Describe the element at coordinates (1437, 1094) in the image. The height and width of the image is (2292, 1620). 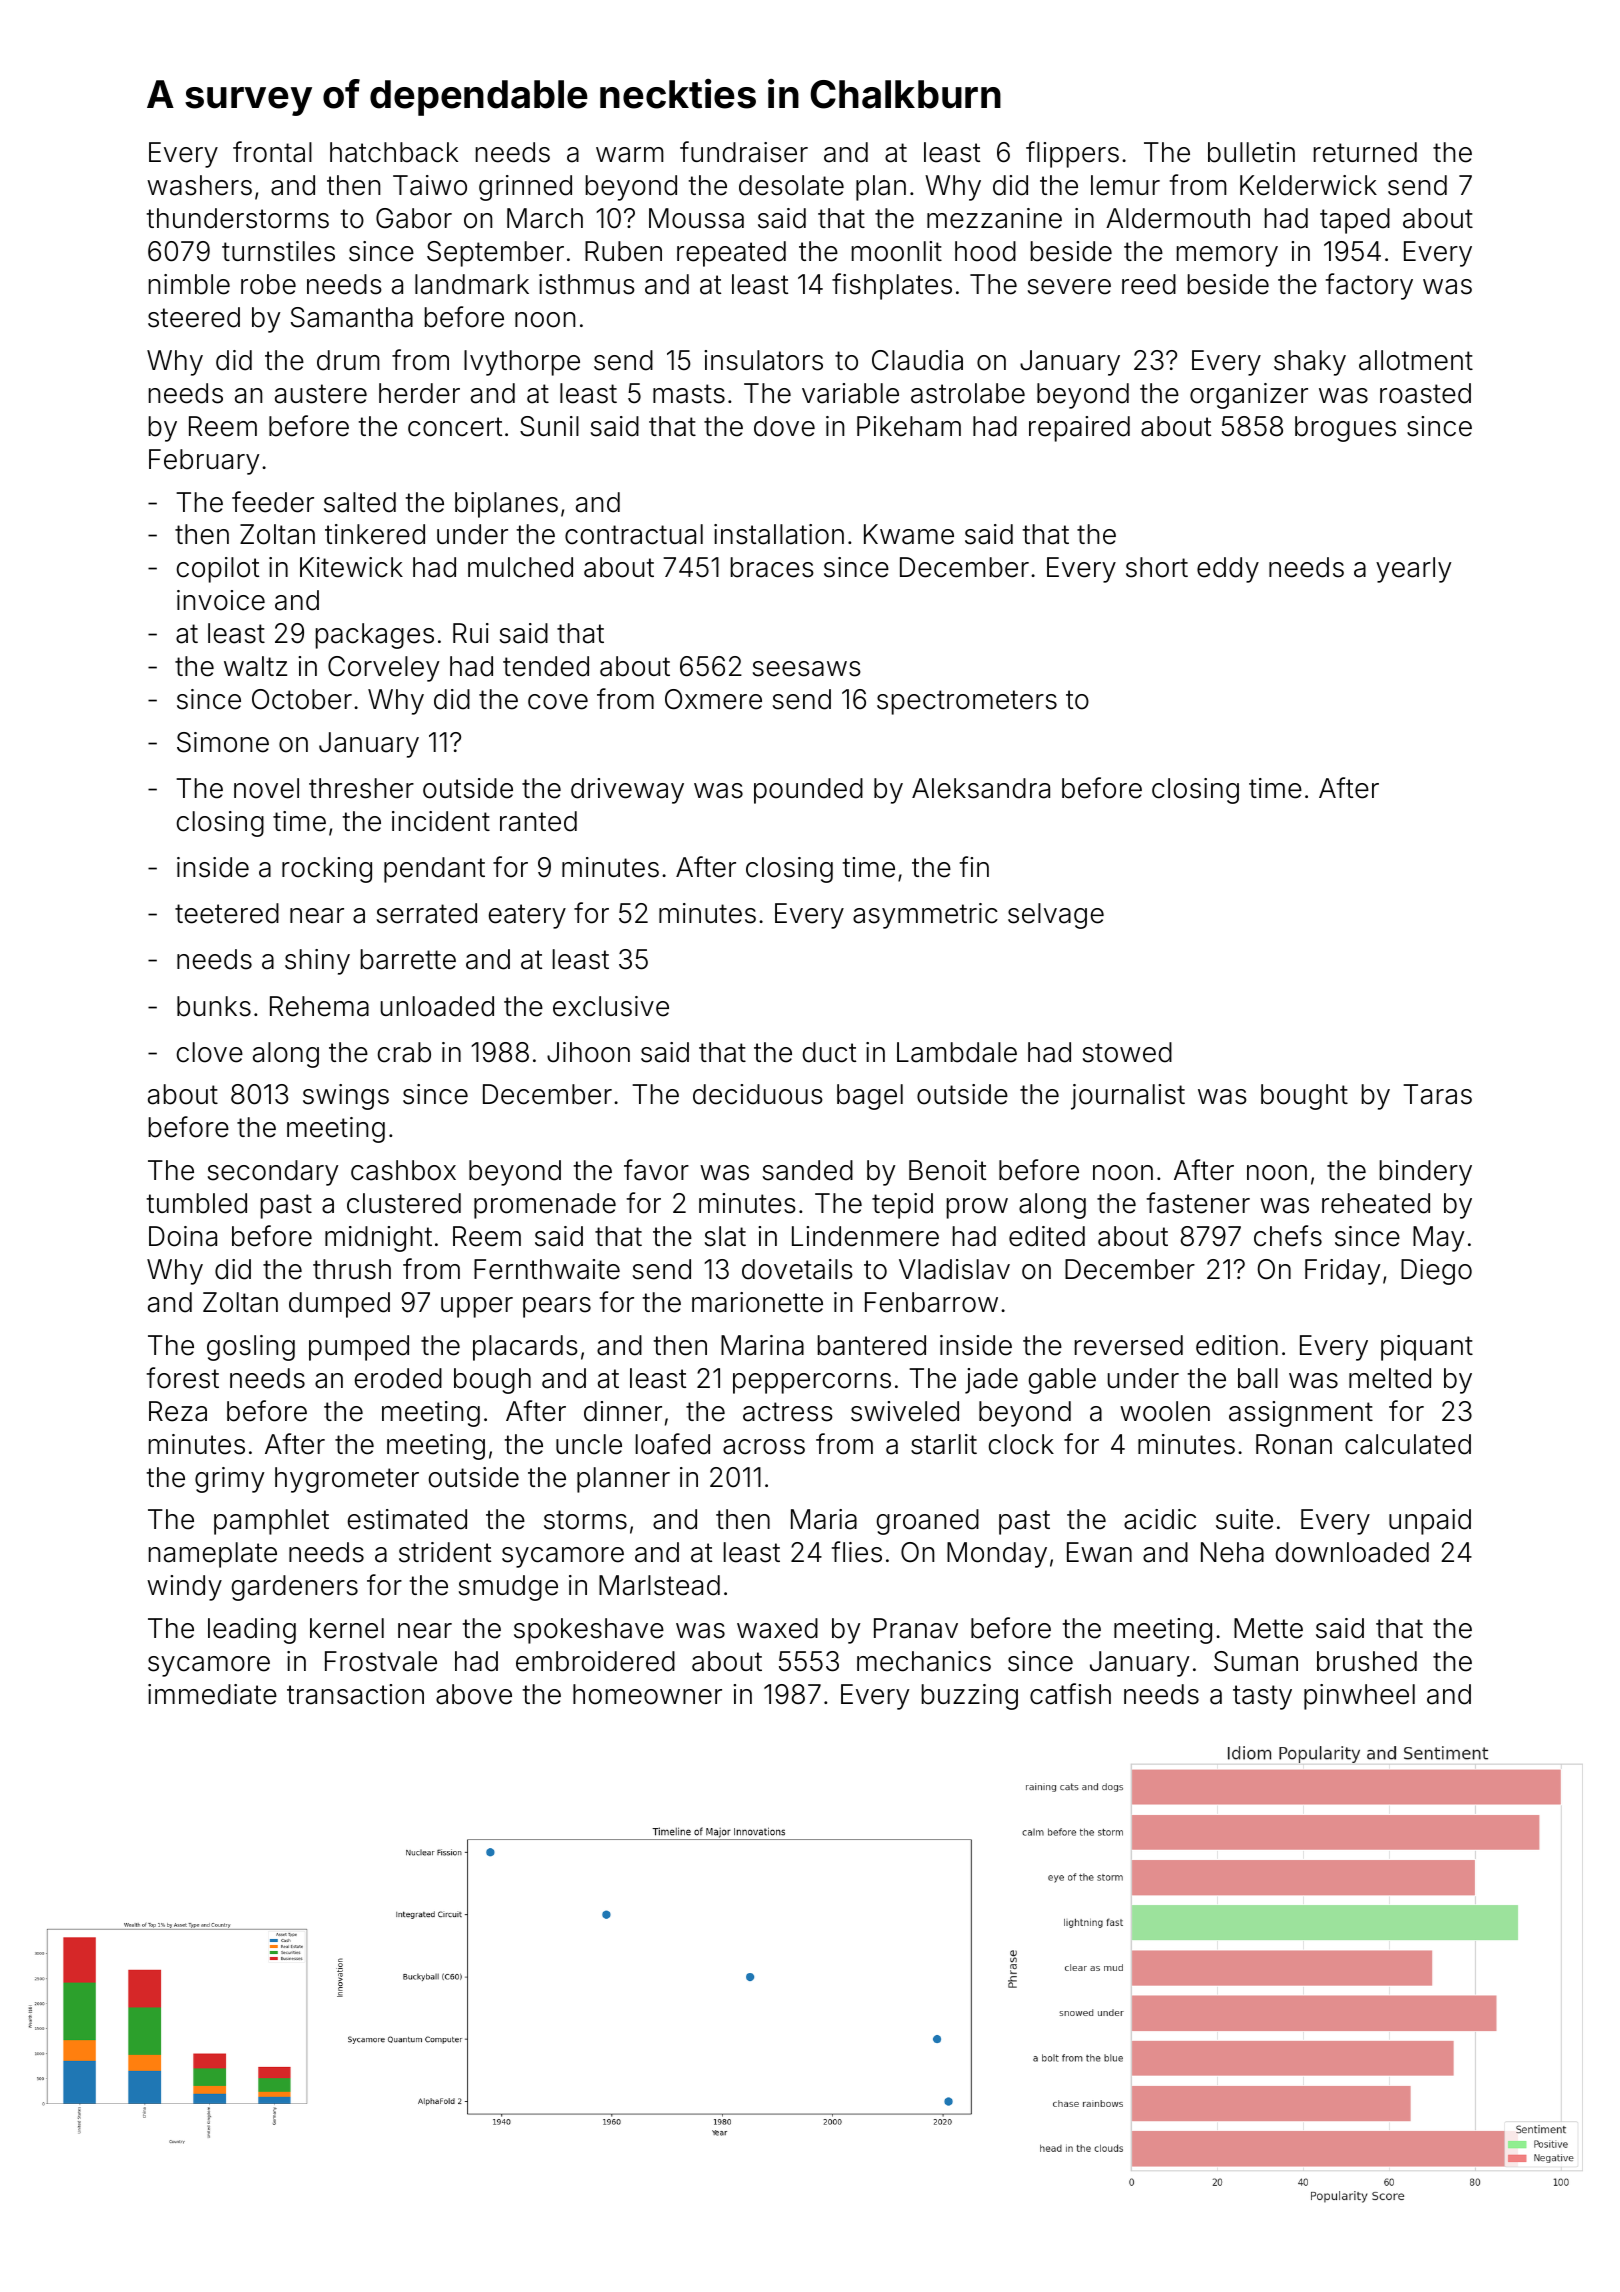
I see `Taras` at that location.
